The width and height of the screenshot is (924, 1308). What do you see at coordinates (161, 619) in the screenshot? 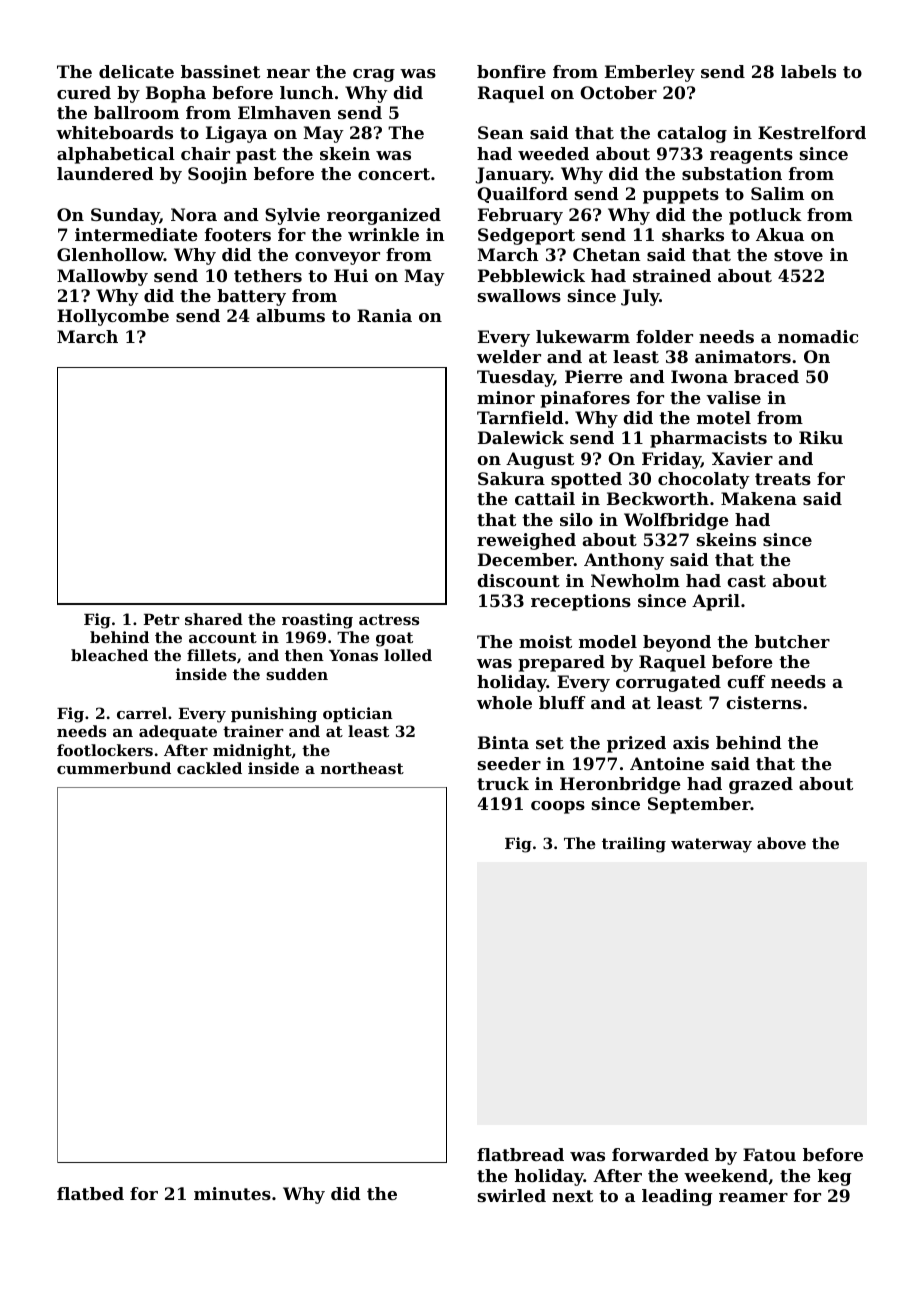
I see `Petr` at bounding box center [161, 619].
